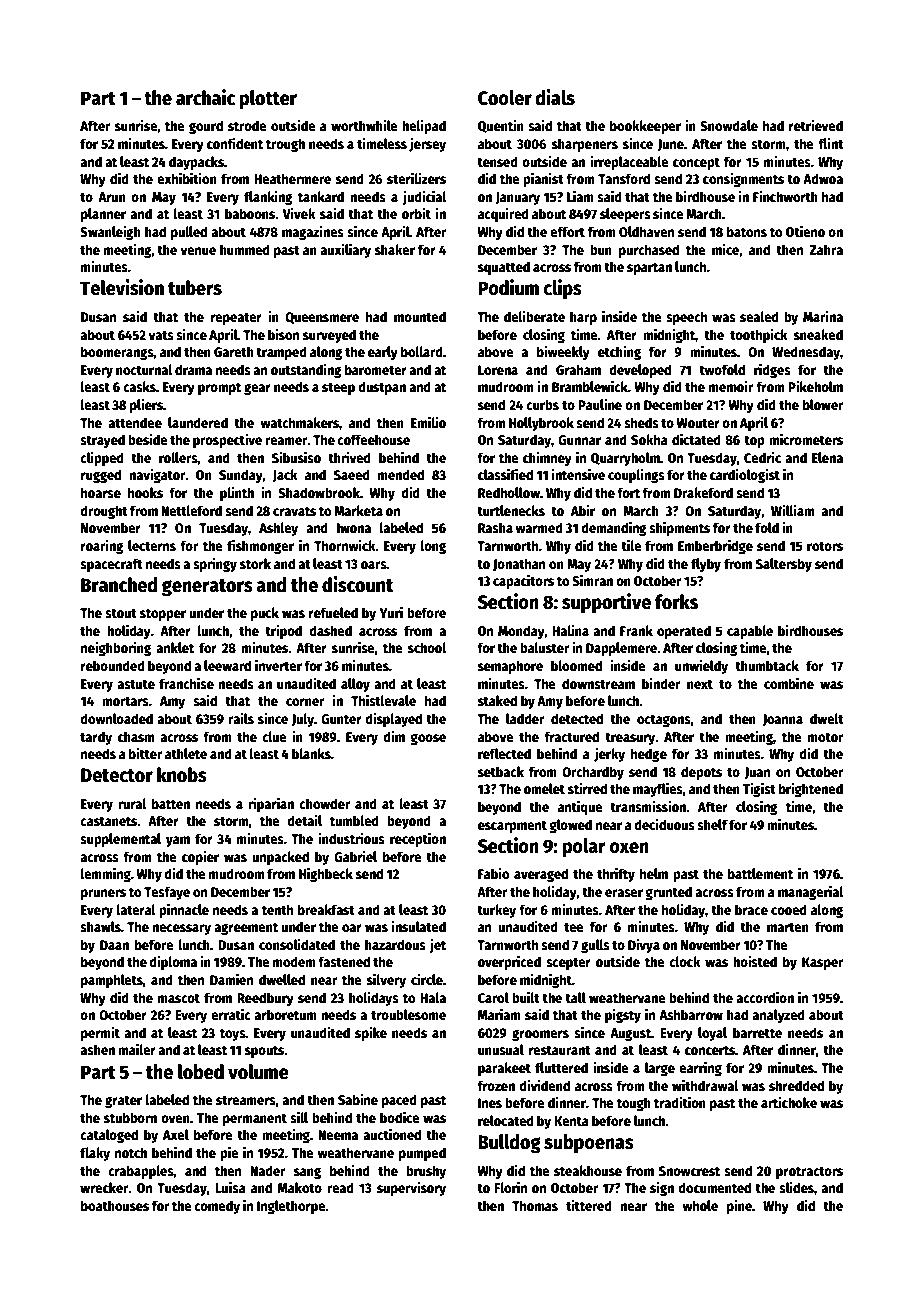 Image resolution: width=924 pixels, height=1308 pixels. Describe the element at coordinates (624, 178) in the screenshot. I see `Tansford` at that location.
